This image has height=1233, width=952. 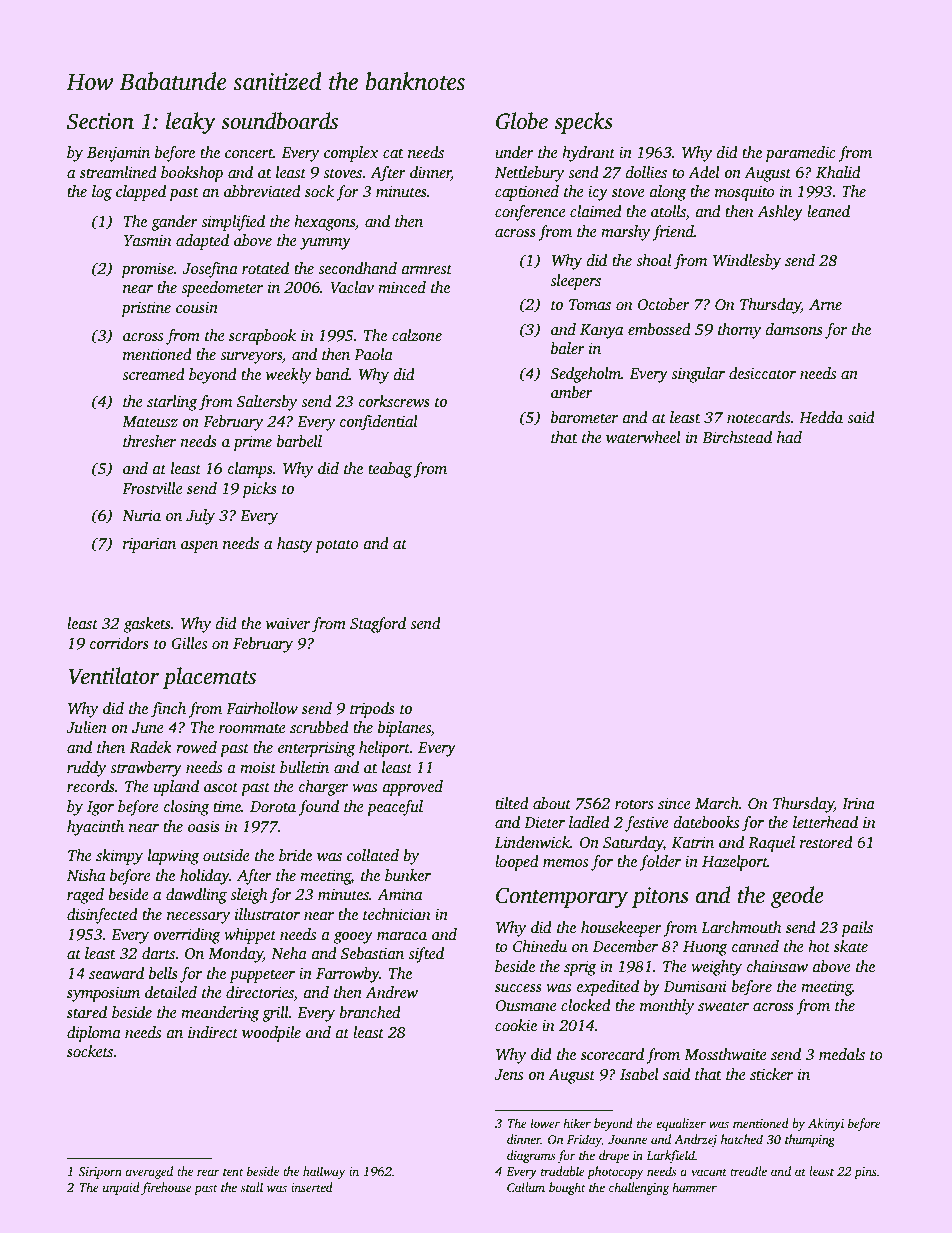 What do you see at coordinates (562, 897) in the image?
I see `Contemporary` at bounding box center [562, 897].
